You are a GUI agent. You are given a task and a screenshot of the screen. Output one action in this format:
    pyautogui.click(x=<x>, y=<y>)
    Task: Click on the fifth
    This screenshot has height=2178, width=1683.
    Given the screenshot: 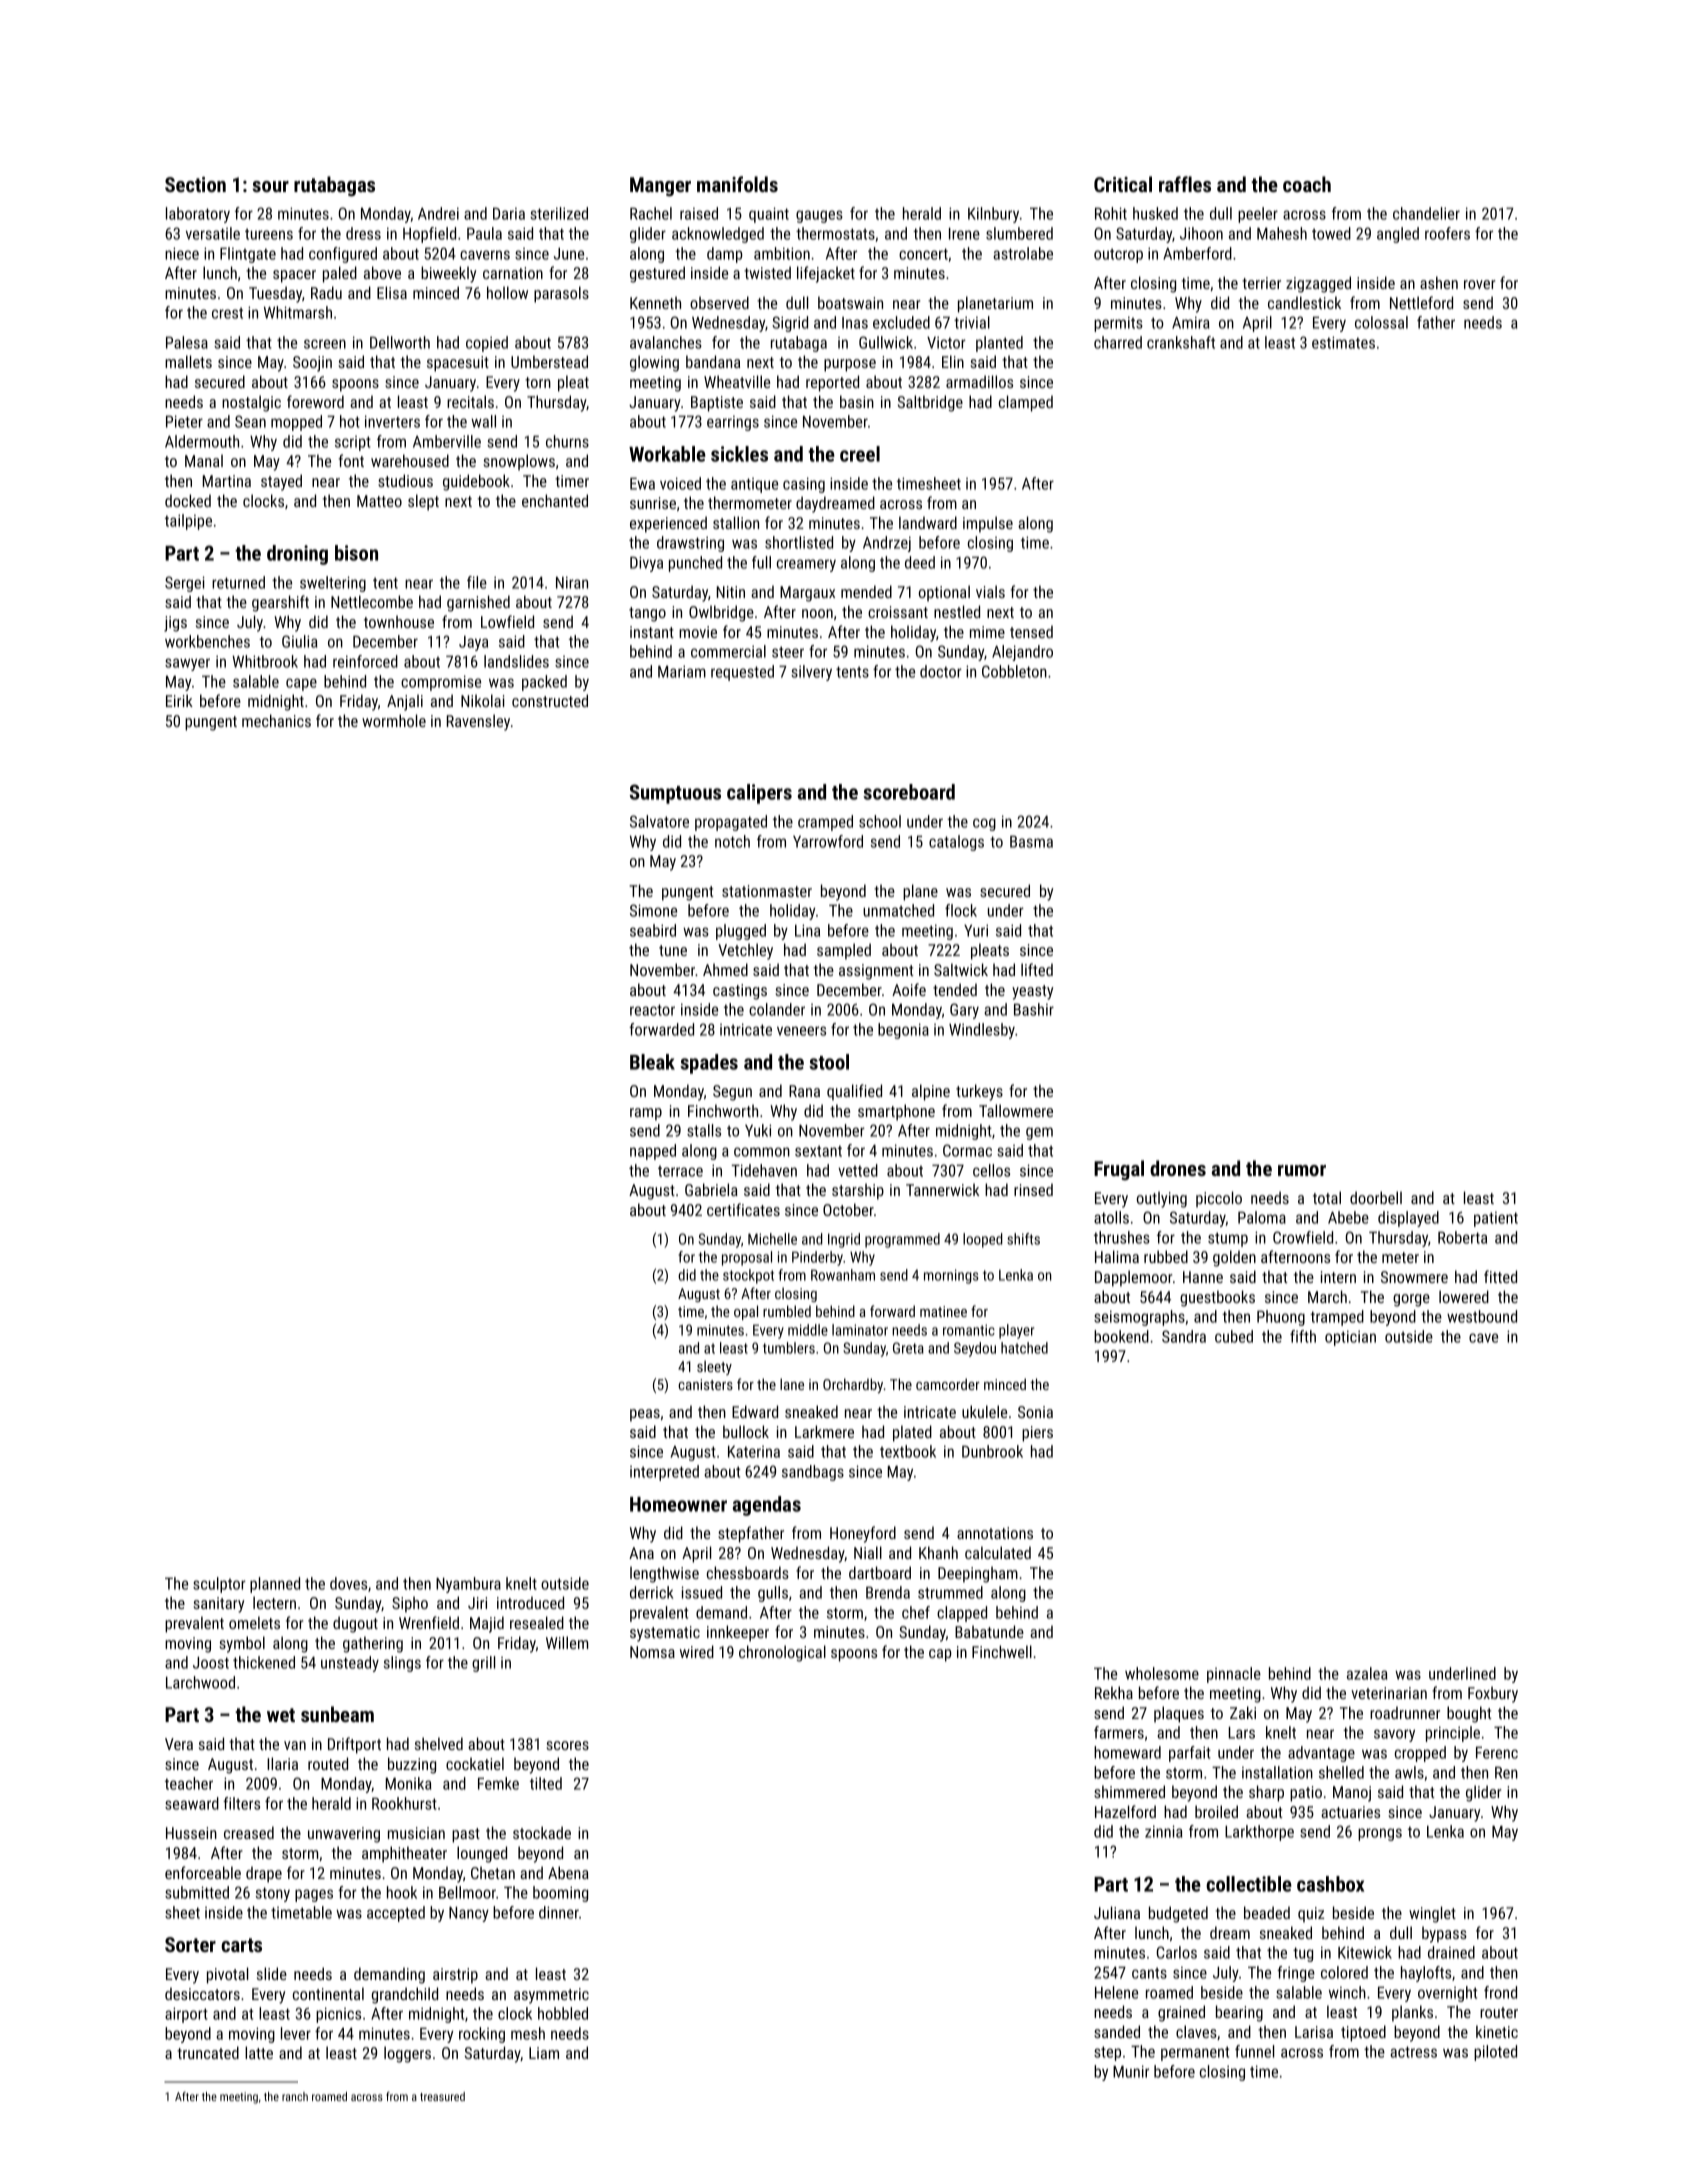 What is the action you would take?
    pyautogui.click(x=1303, y=1336)
